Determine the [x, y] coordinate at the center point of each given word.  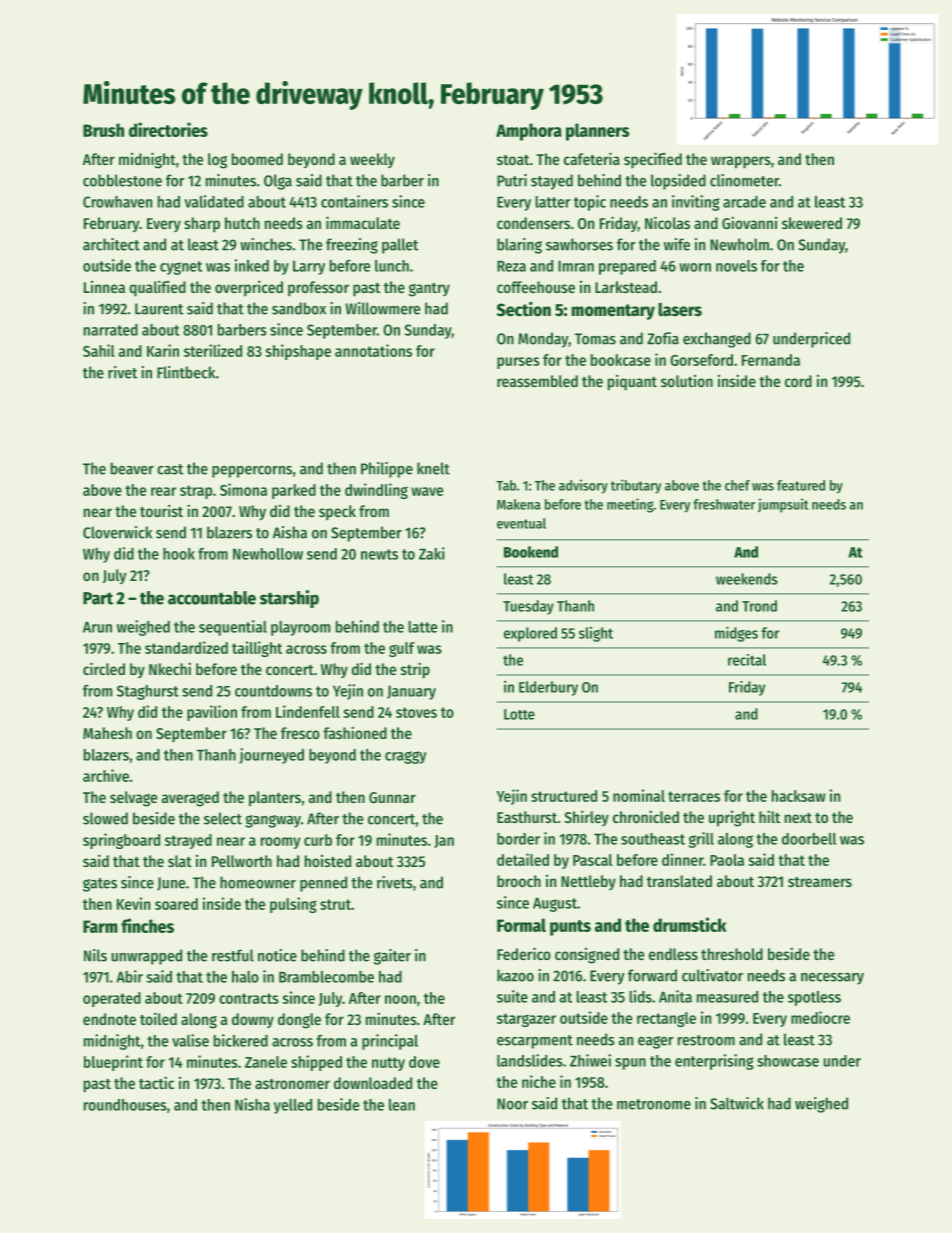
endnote [109, 1019]
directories [168, 129]
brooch [519, 881]
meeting [630, 505]
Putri [512, 180]
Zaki [432, 553]
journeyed [271, 756]
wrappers [741, 162]
